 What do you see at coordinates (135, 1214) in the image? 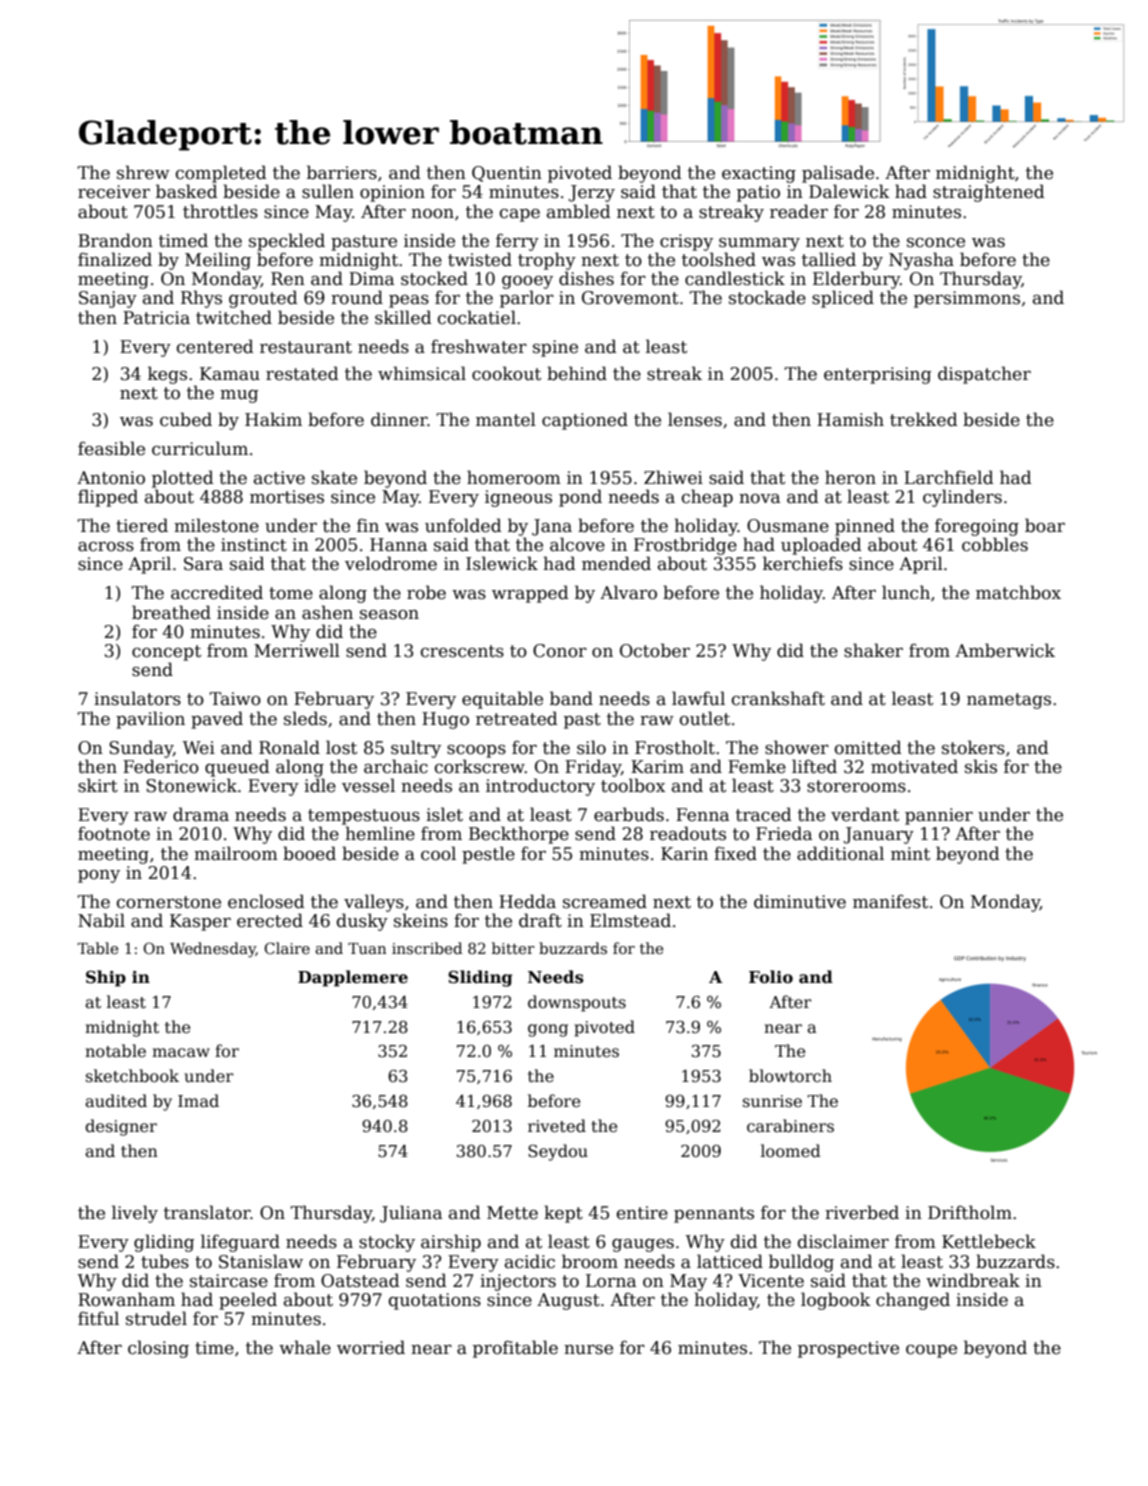
I see `lively` at bounding box center [135, 1214].
